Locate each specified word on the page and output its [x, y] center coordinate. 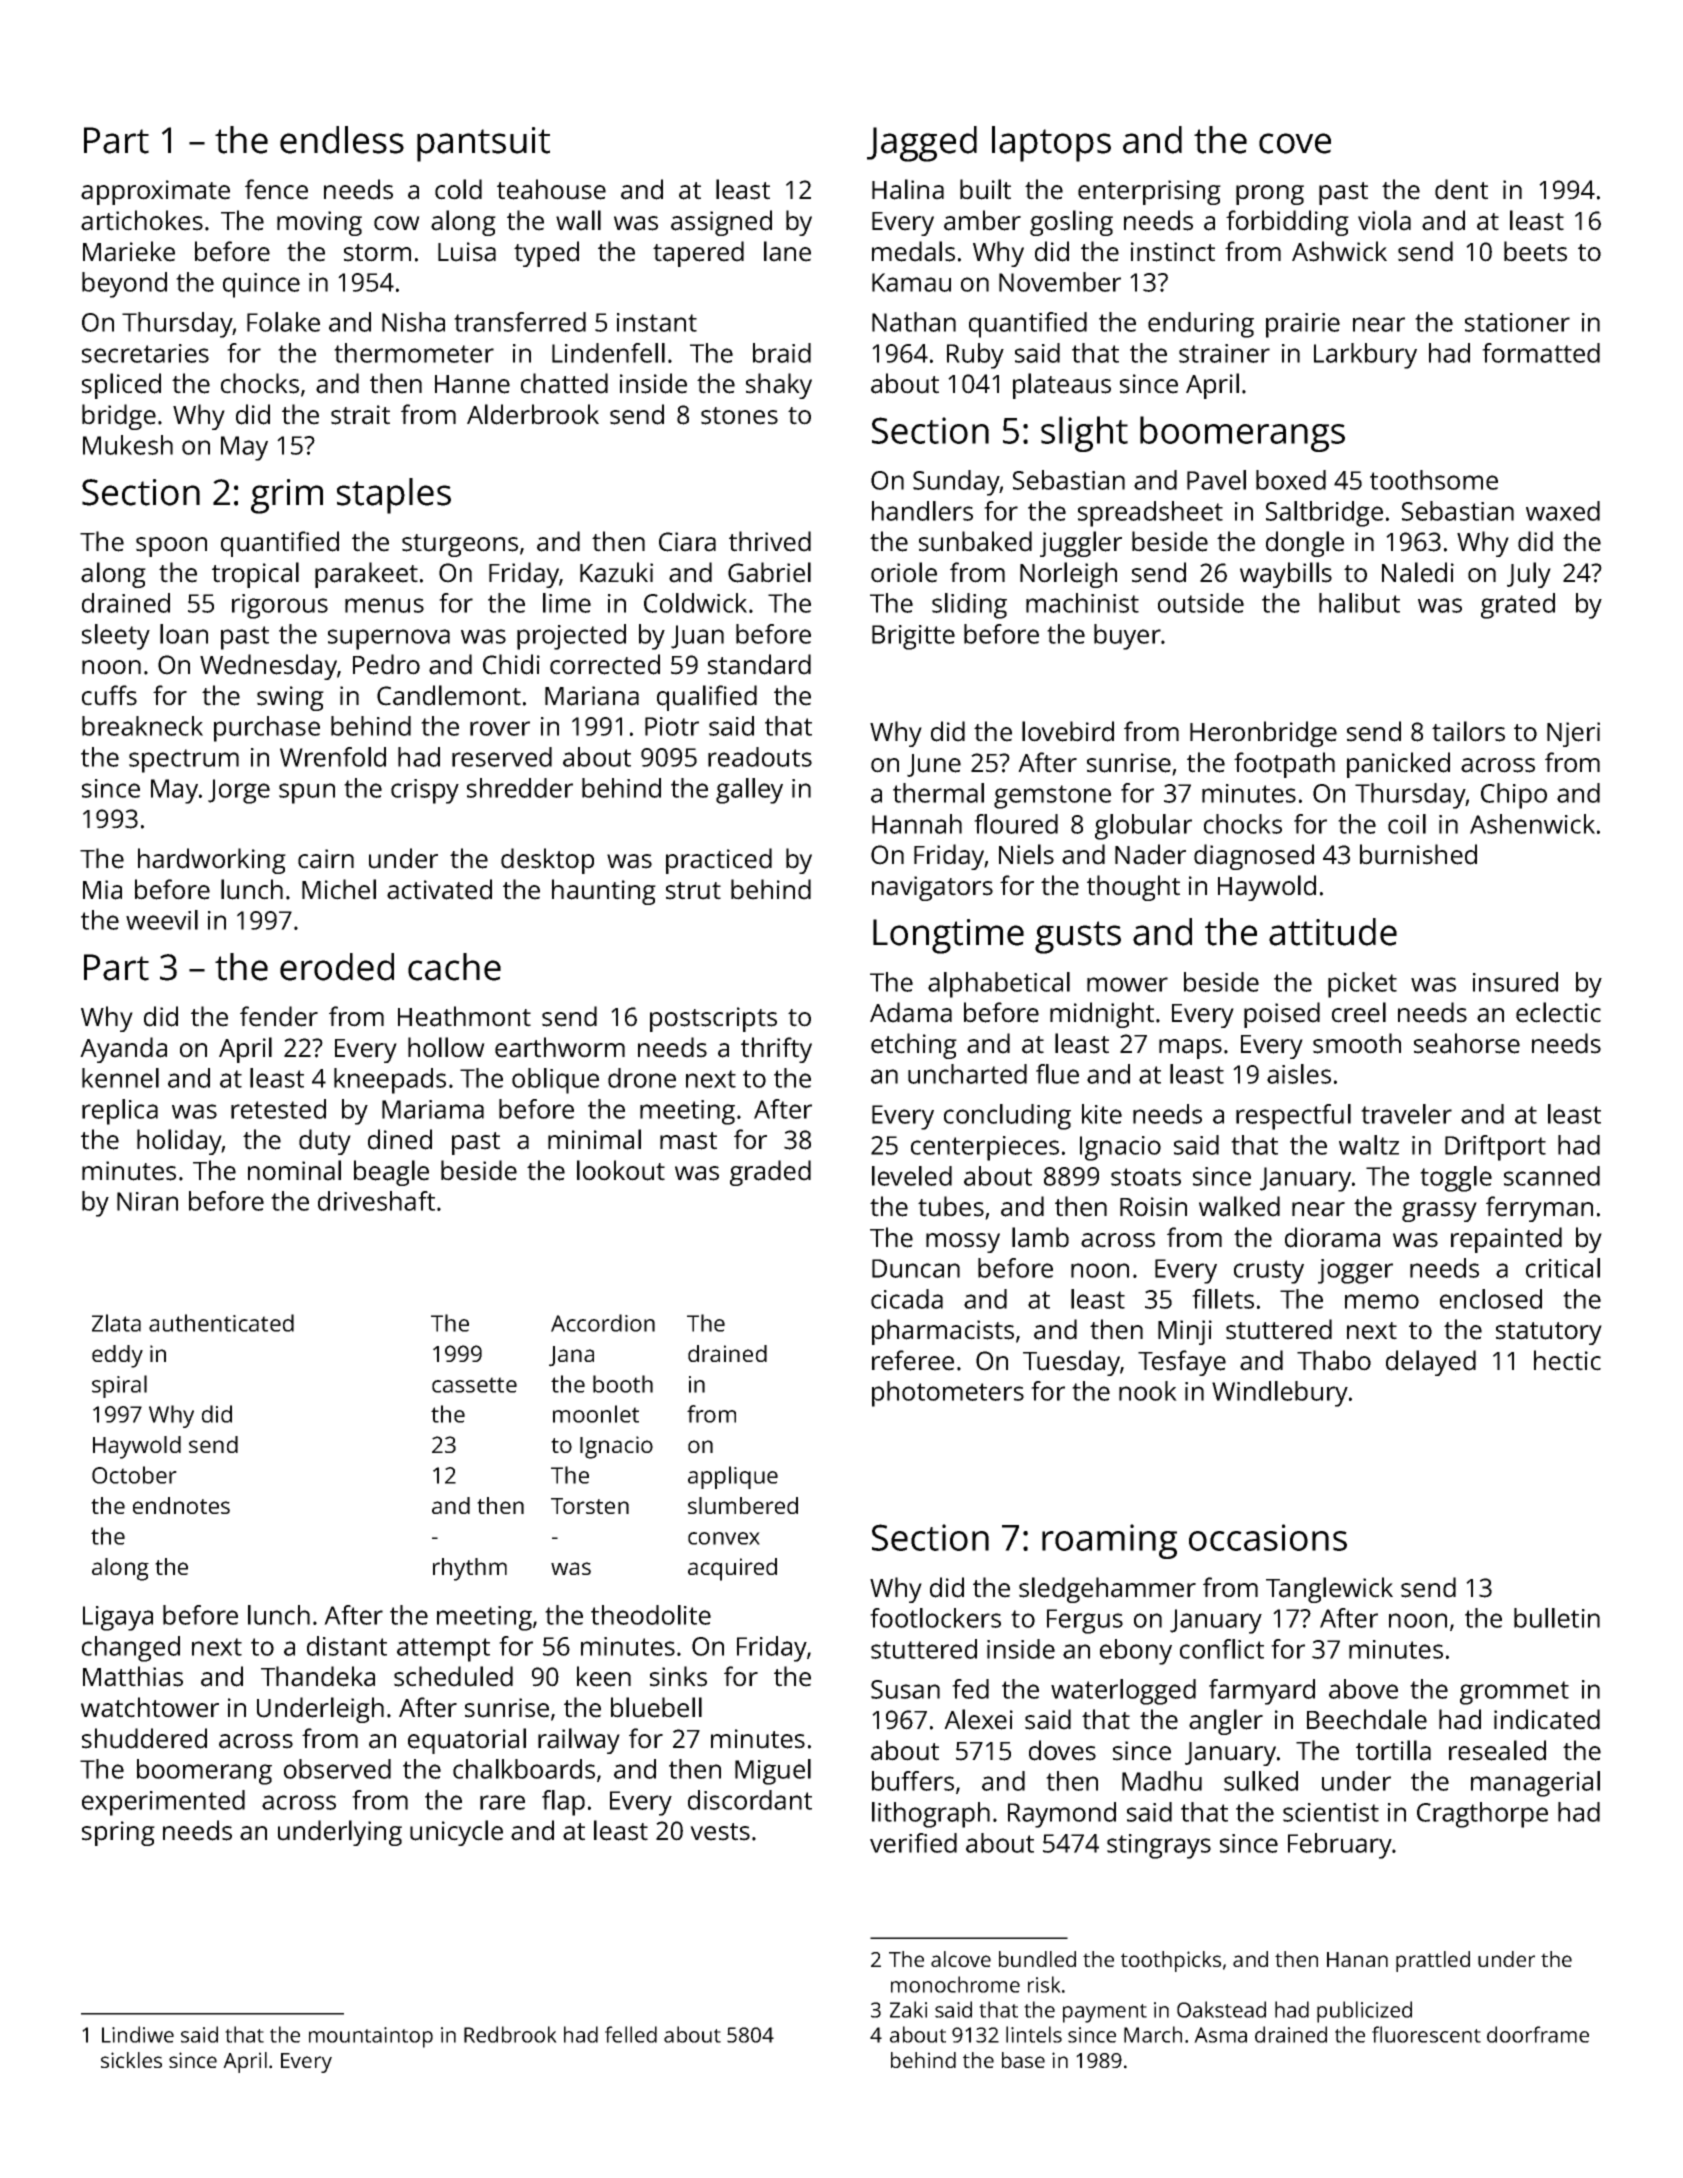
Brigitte [913, 637]
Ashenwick [1532, 824]
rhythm [470, 1569]
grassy [1439, 1212]
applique [733, 1477]
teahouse [551, 189]
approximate [155, 192]
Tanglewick [1329, 1590]
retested [278, 1109]
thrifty [776, 1050]
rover [500, 728]
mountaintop [371, 2037]
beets [1535, 251]
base [1023, 2060]
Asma [1220, 2035]
